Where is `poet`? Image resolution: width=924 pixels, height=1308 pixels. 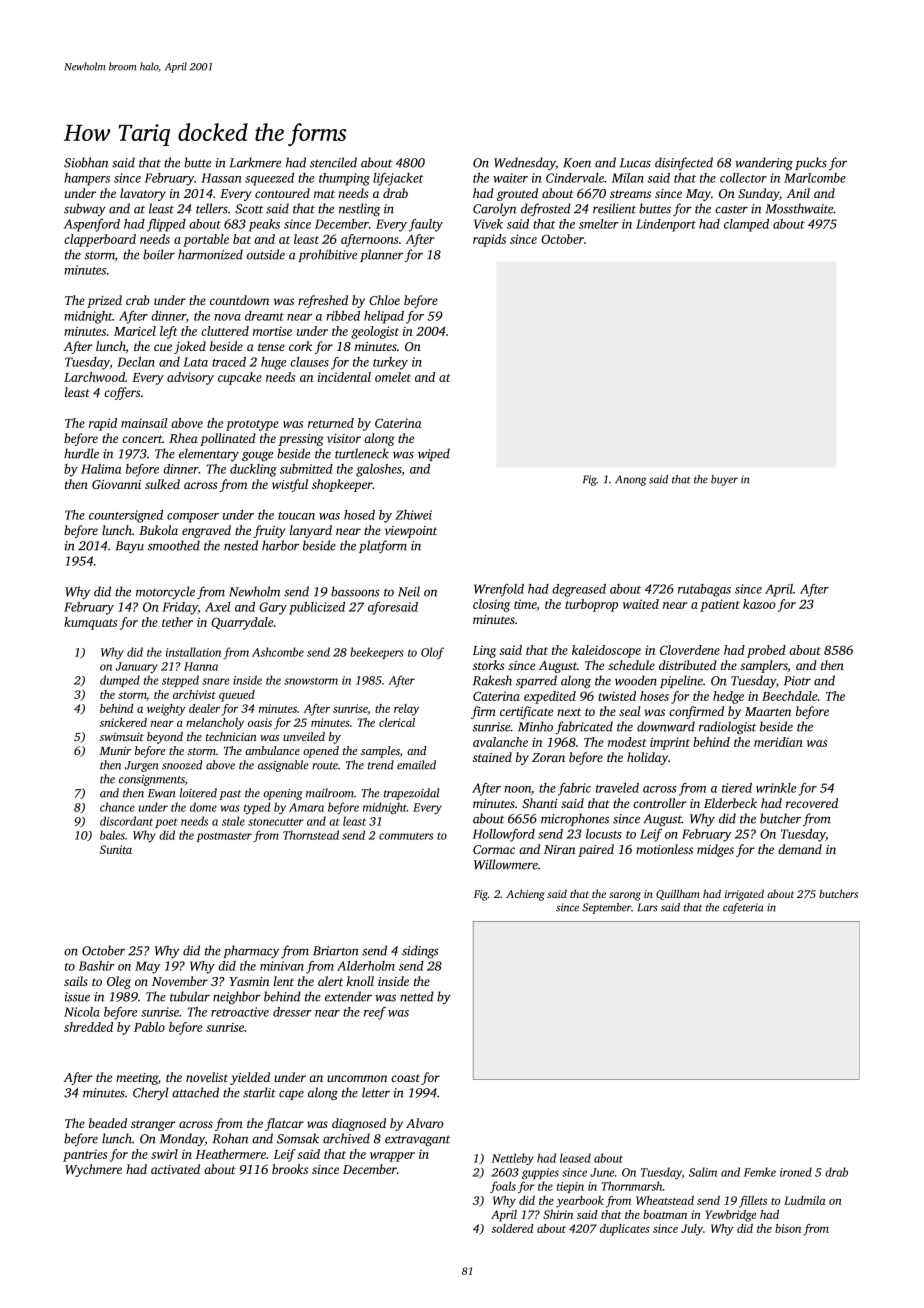
poet is located at coordinates (166, 823).
